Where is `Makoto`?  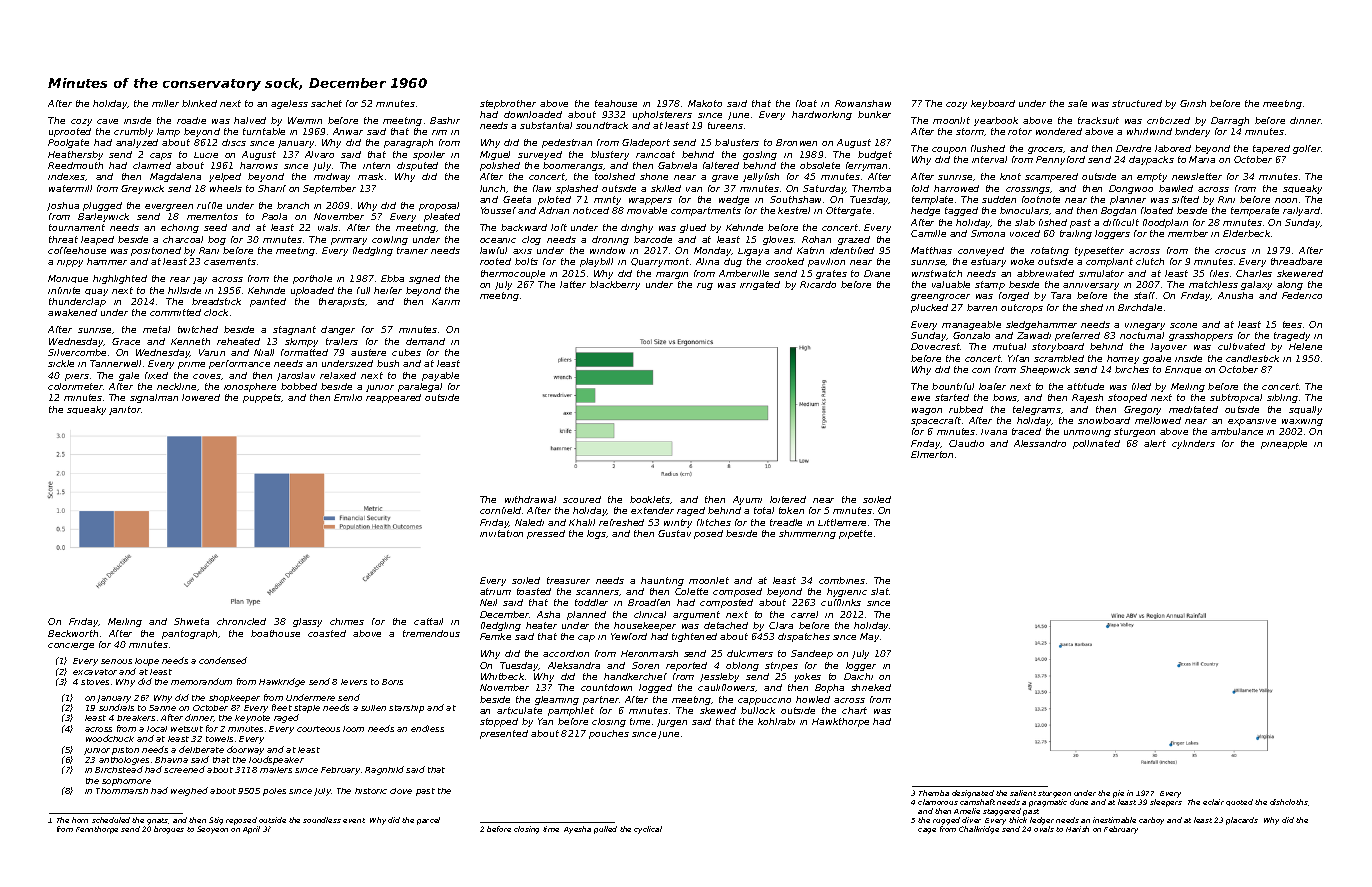
Makoto is located at coordinates (705, 103).
